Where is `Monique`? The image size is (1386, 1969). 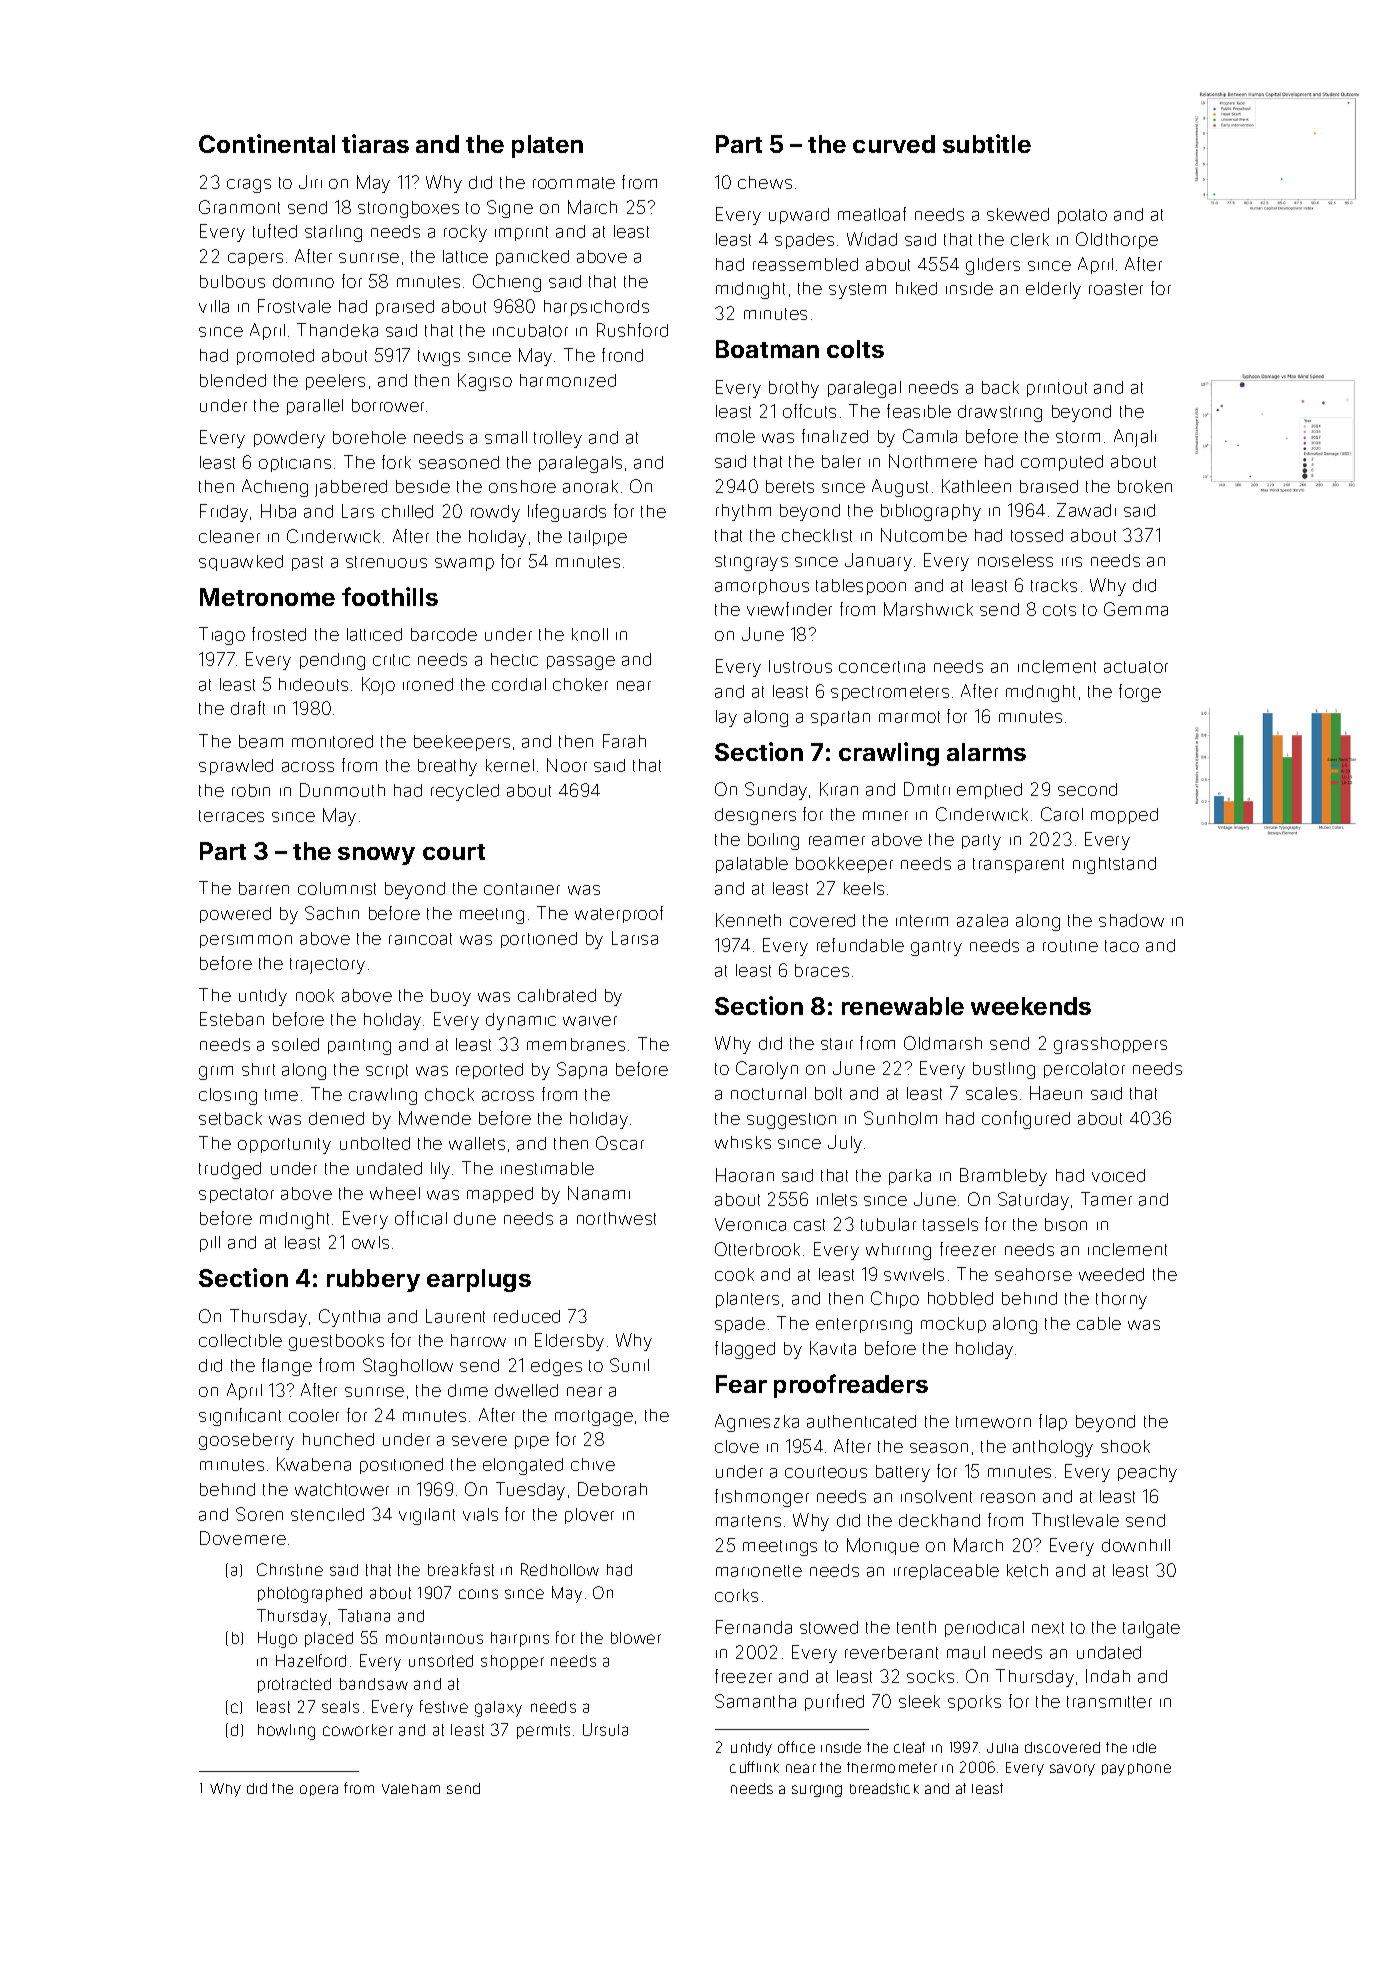 Monique is located at coordinates (883, 1546).
